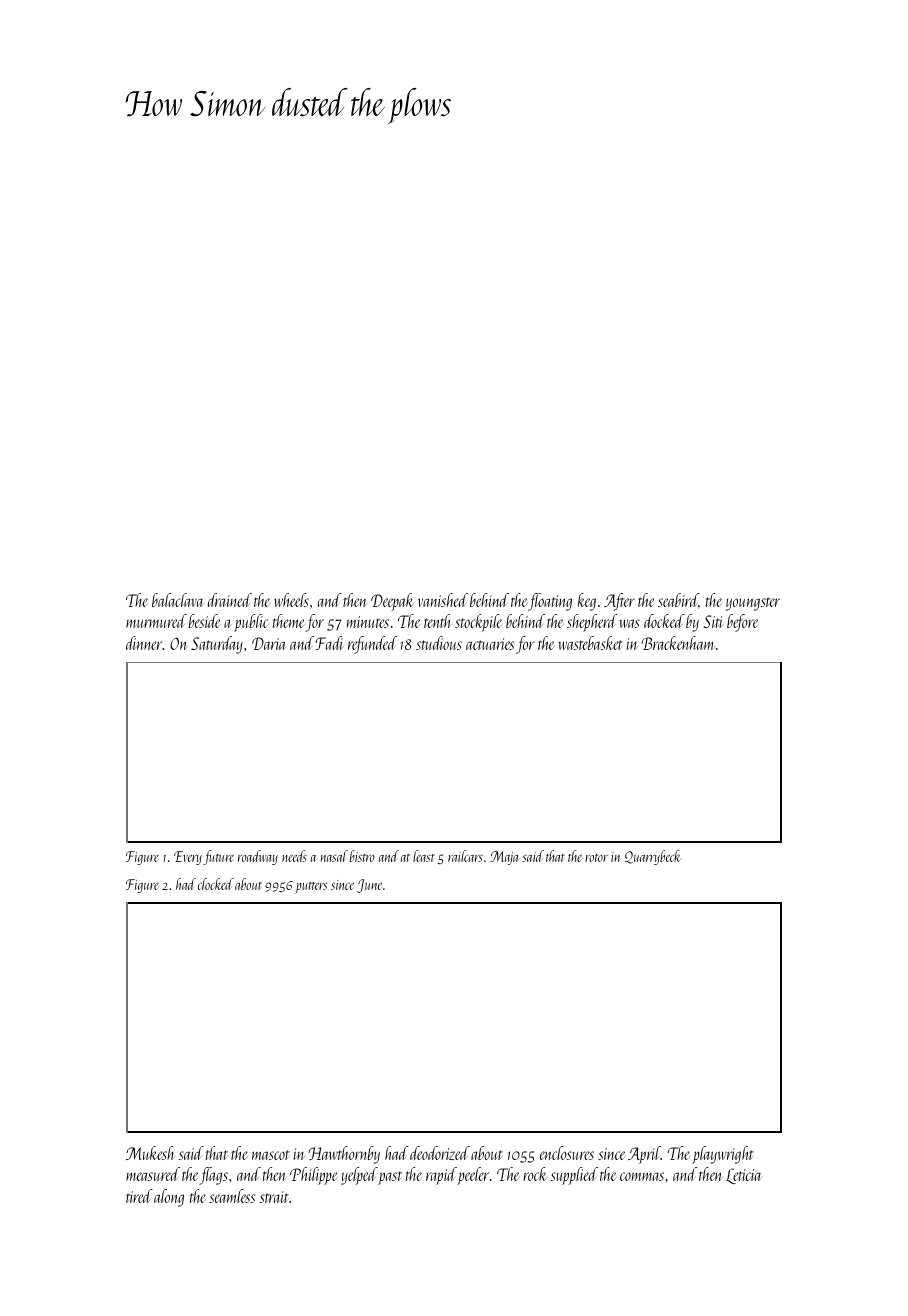 The width and height of the screenshot is (908, 1316). Describe the element at coordinates (504, 858) in the screenshot. I see `Maja` at that location.
